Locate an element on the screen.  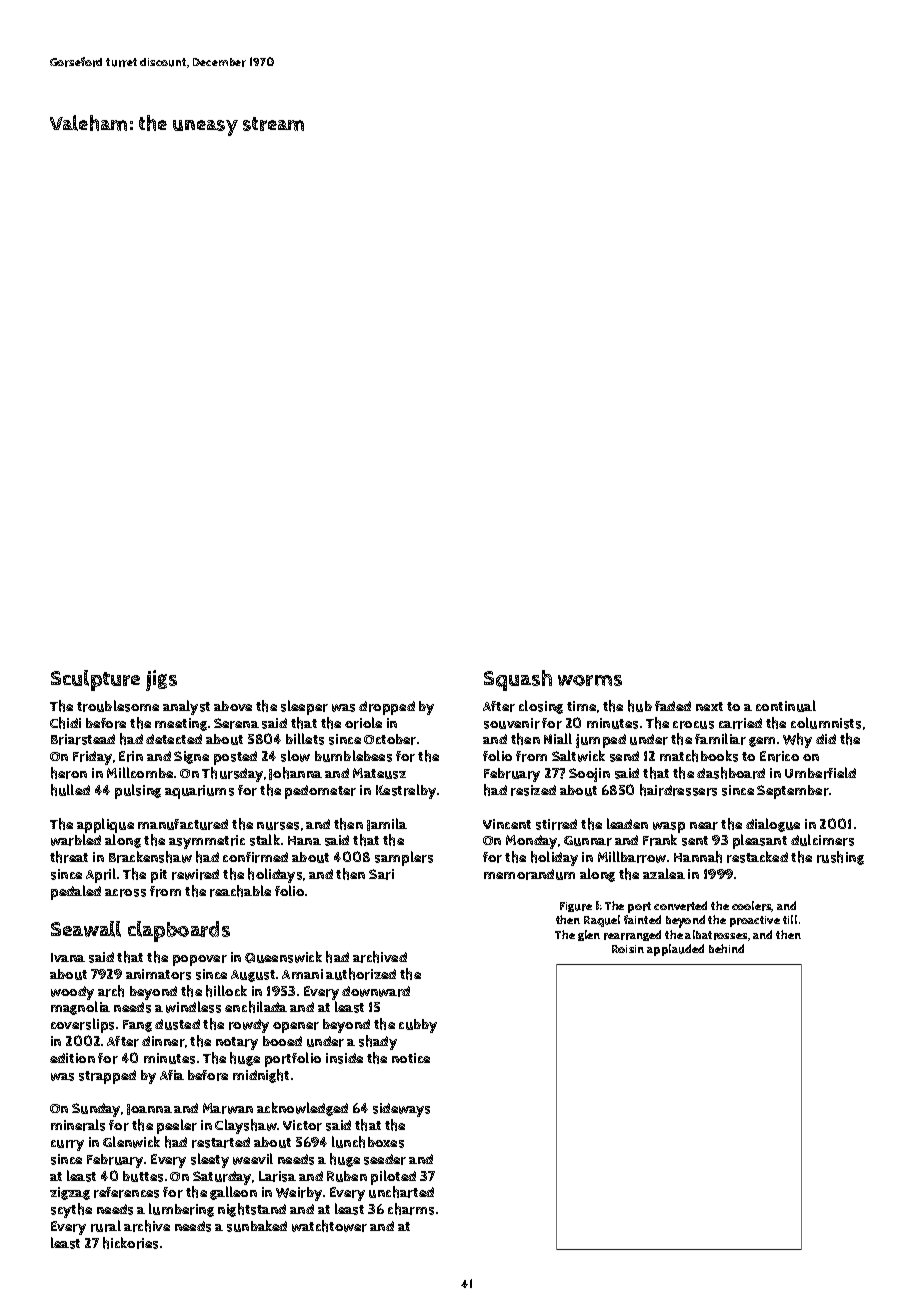
Sculpture is located at coordinates (95, 680).
